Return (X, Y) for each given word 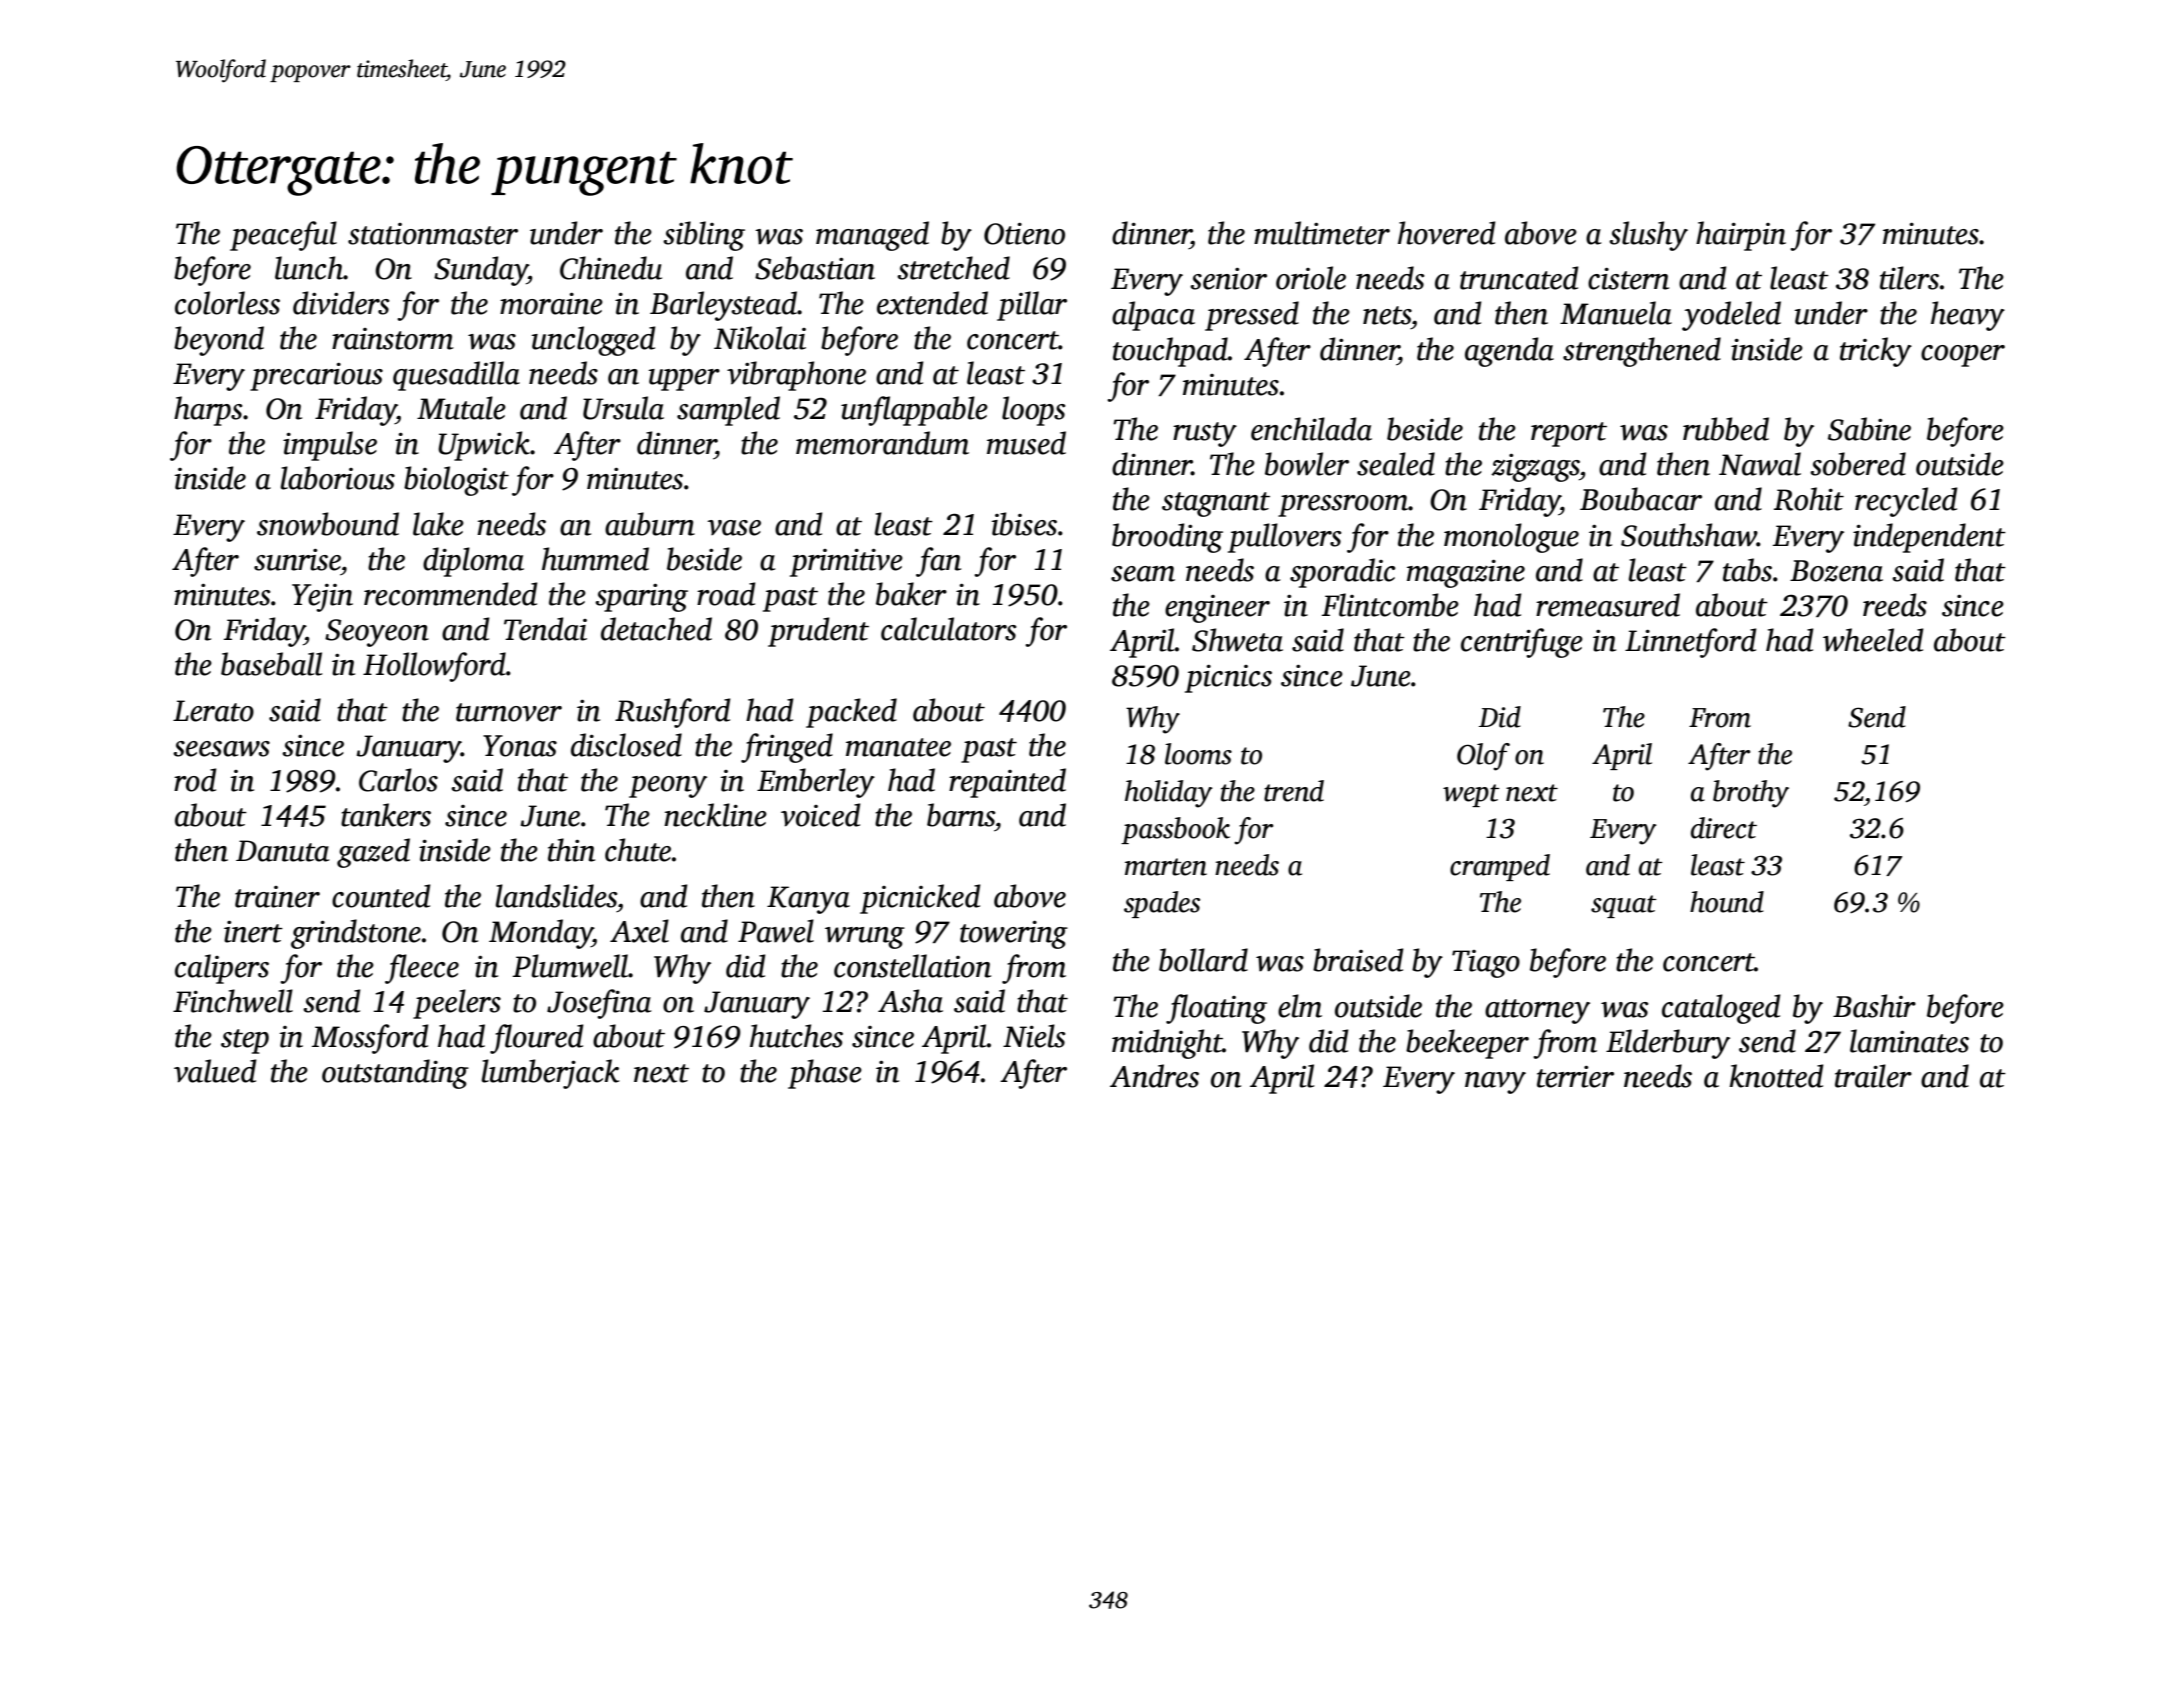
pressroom (1343, 506)
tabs (1747, 570)
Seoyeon (377, 633)
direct (1724, 828)
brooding (1167, 538)
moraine (551, 304)
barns (961, 815)
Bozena (1836, 571)
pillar (1032, 306)
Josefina (599, 1004)
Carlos (398, 780)
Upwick (484, 446)
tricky (1876, 352)
